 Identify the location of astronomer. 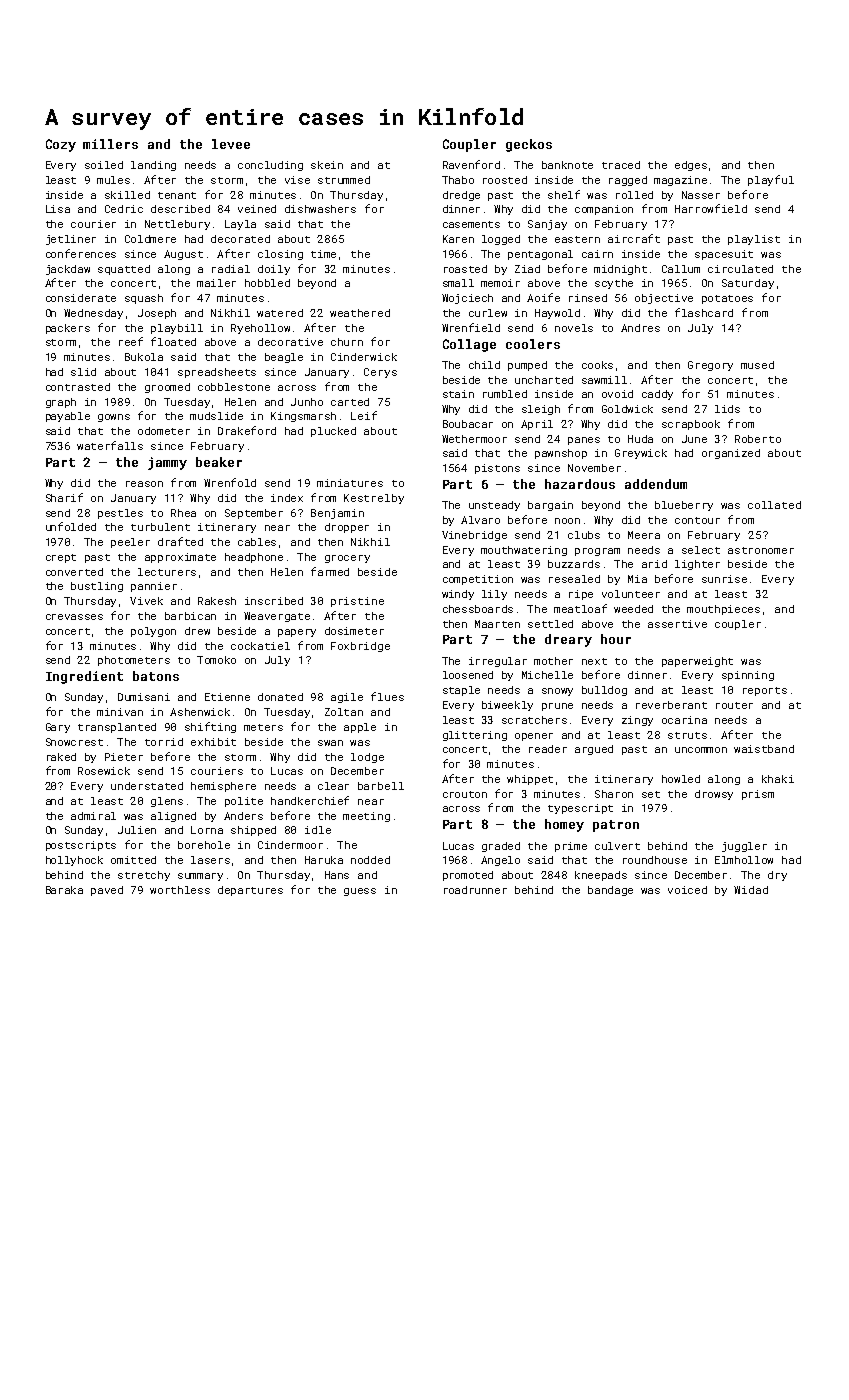
(761, 550).
